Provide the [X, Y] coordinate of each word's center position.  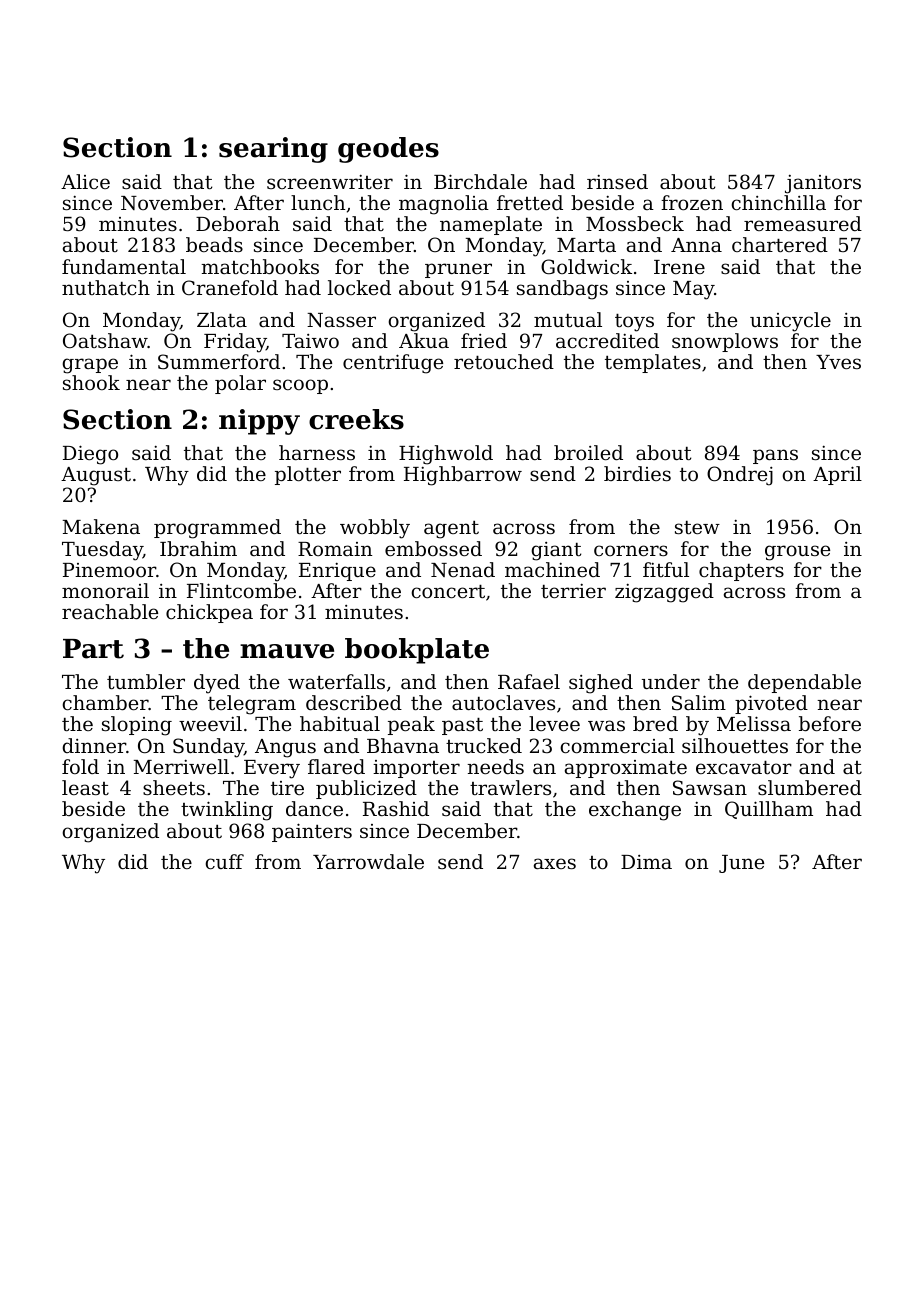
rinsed [617, 181]
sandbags [562, 290]
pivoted [771, 704]
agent [451, 530]
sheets [174, 787]
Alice [85, 181]
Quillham [769, 810]
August [96, 476]
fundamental [124, 266]
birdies [637, 473]
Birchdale [480, 181]
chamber [105, 702]
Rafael [529, 681]
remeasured [803, 223]
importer [416, 769]
